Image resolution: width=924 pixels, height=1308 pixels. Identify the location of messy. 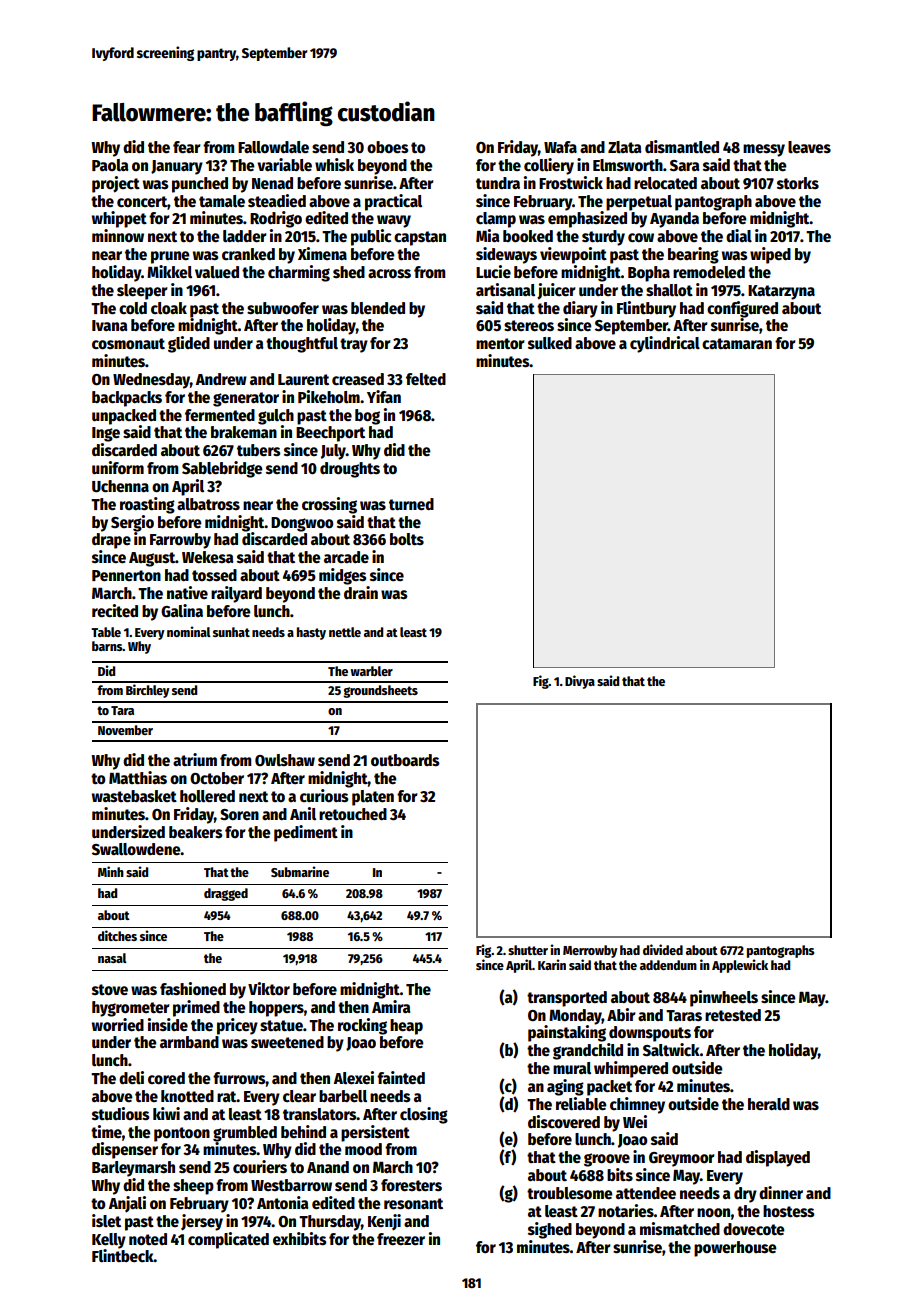
(764, 150).
